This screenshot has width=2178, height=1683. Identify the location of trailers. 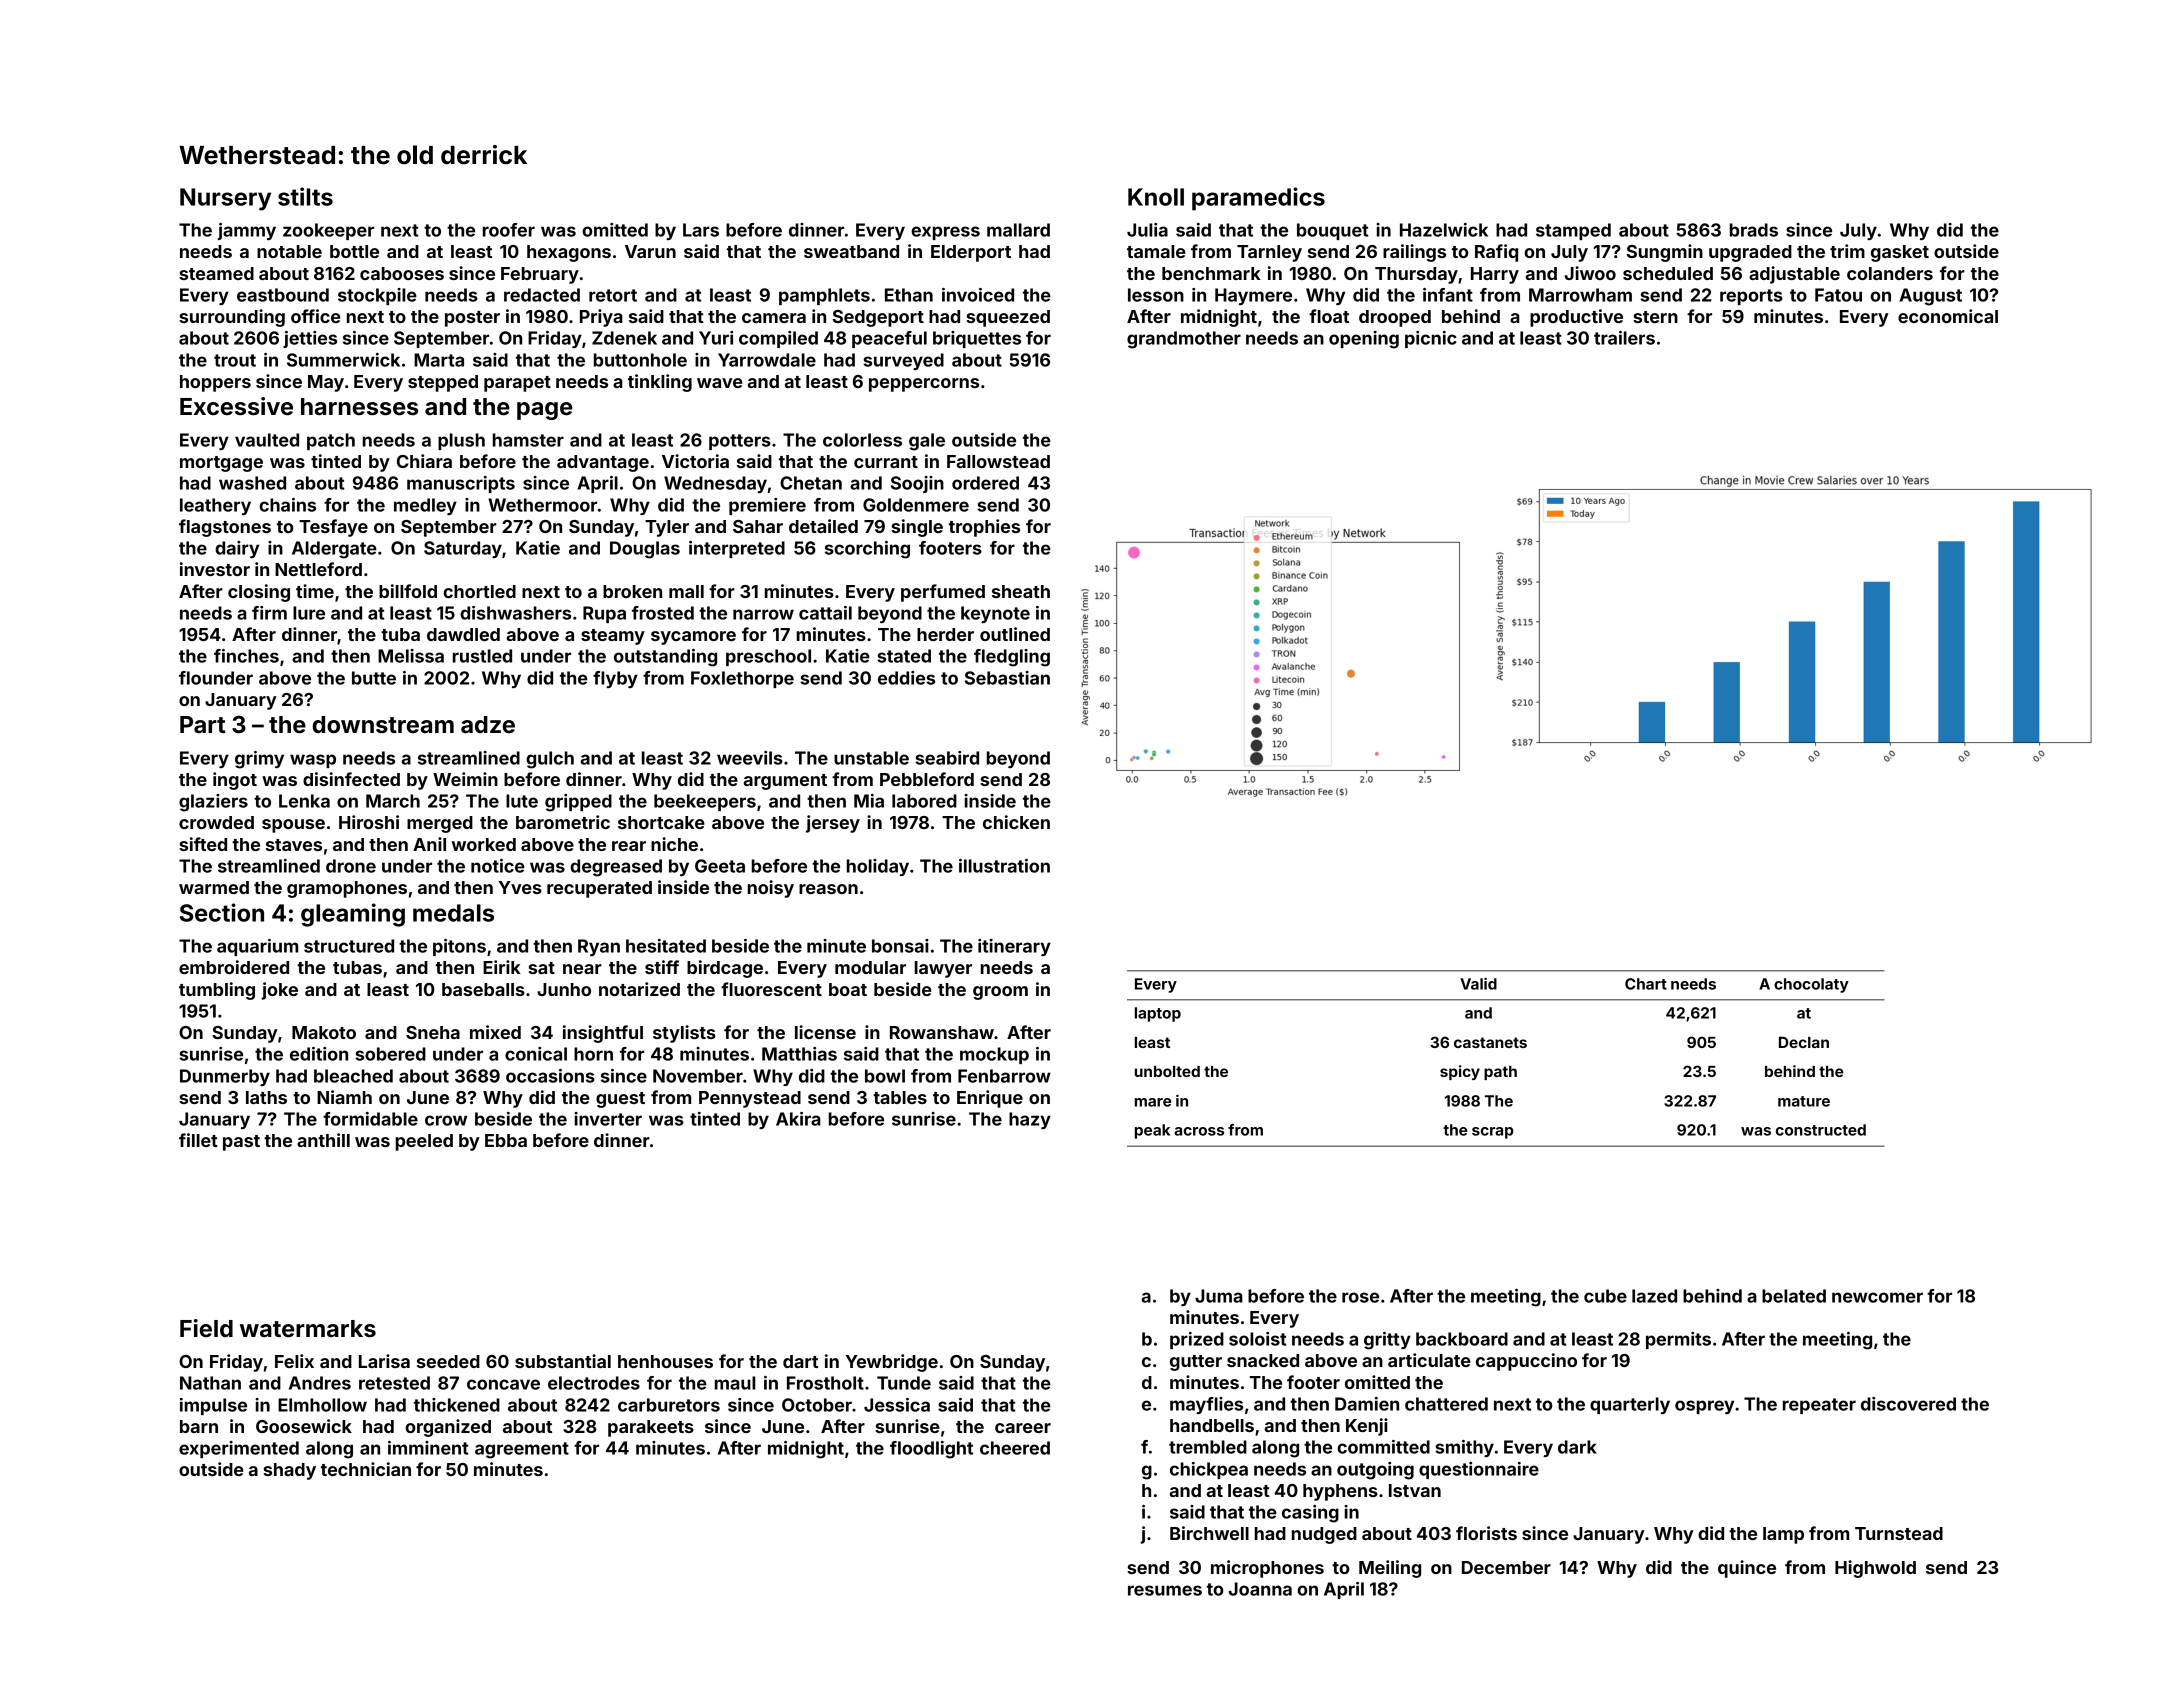
(1624, 338).
